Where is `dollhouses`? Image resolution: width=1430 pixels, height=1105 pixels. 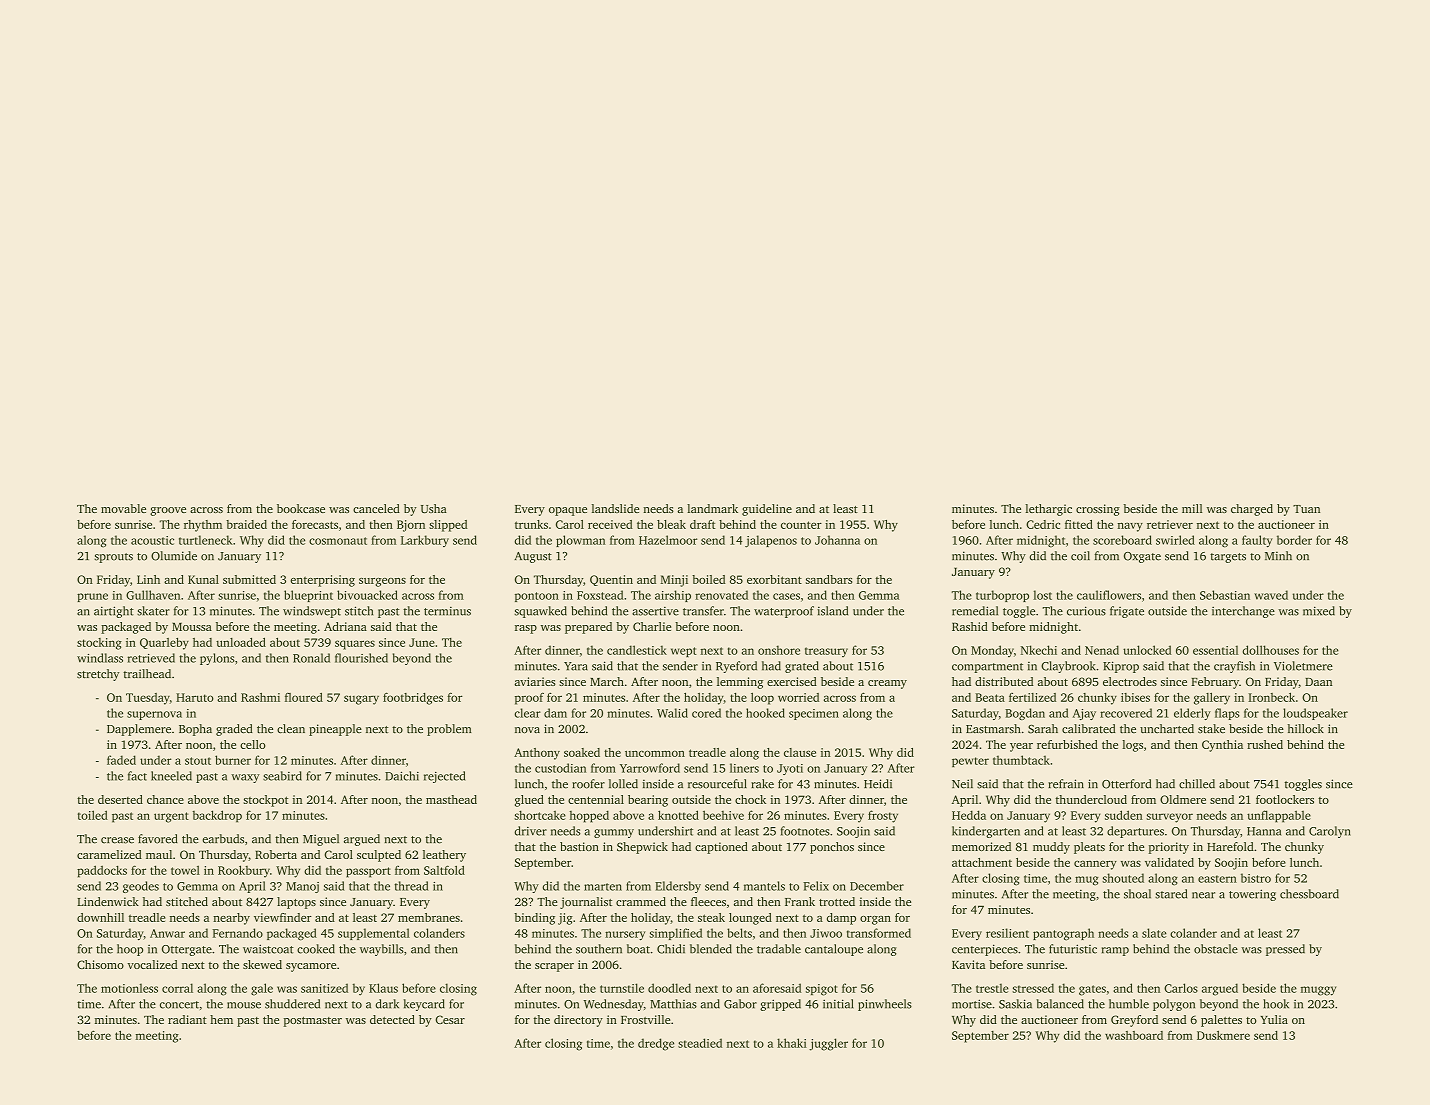
dollhouses is located at coordinates (1271, 650).
